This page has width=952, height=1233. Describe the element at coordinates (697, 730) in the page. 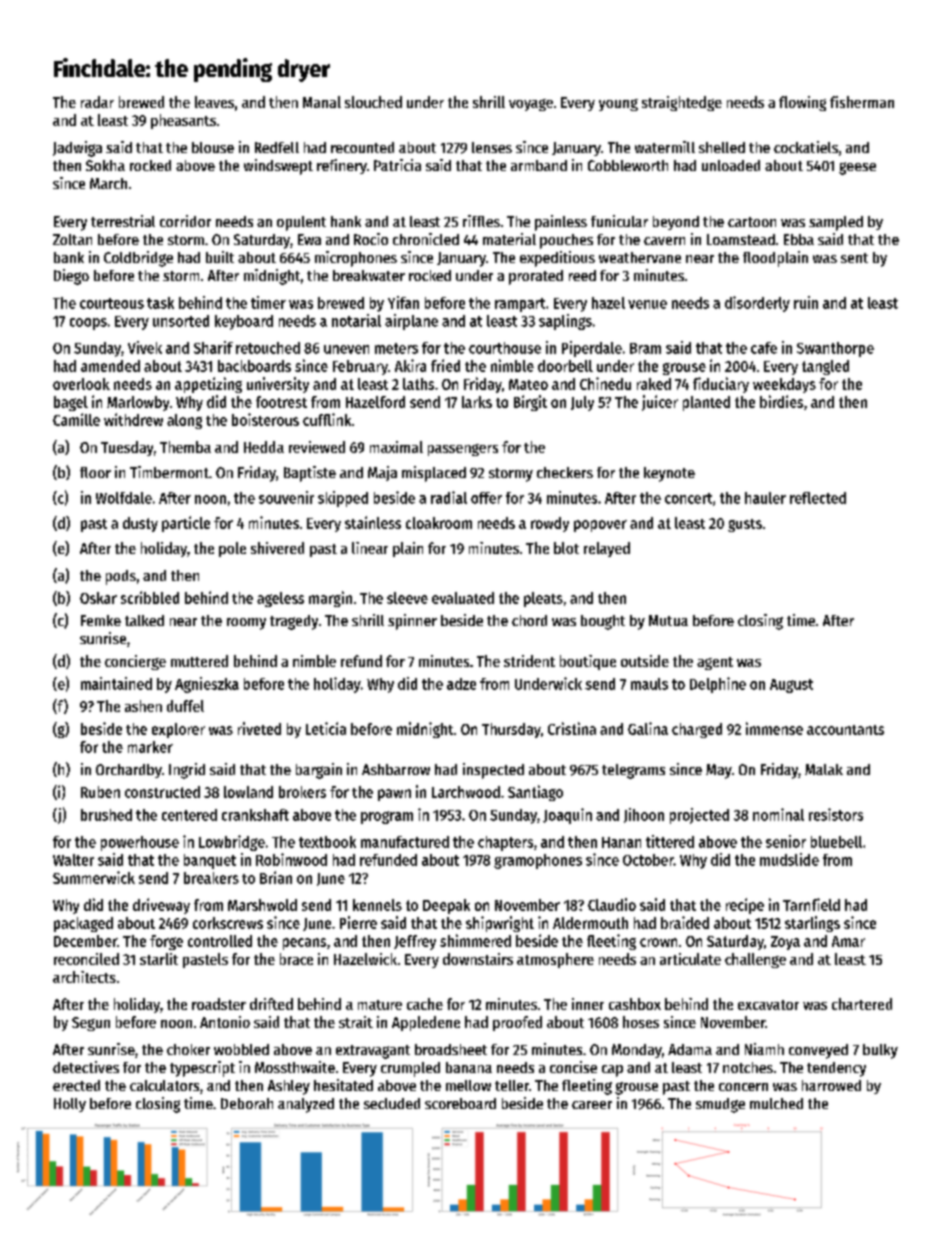

I see `charged` at that location.
